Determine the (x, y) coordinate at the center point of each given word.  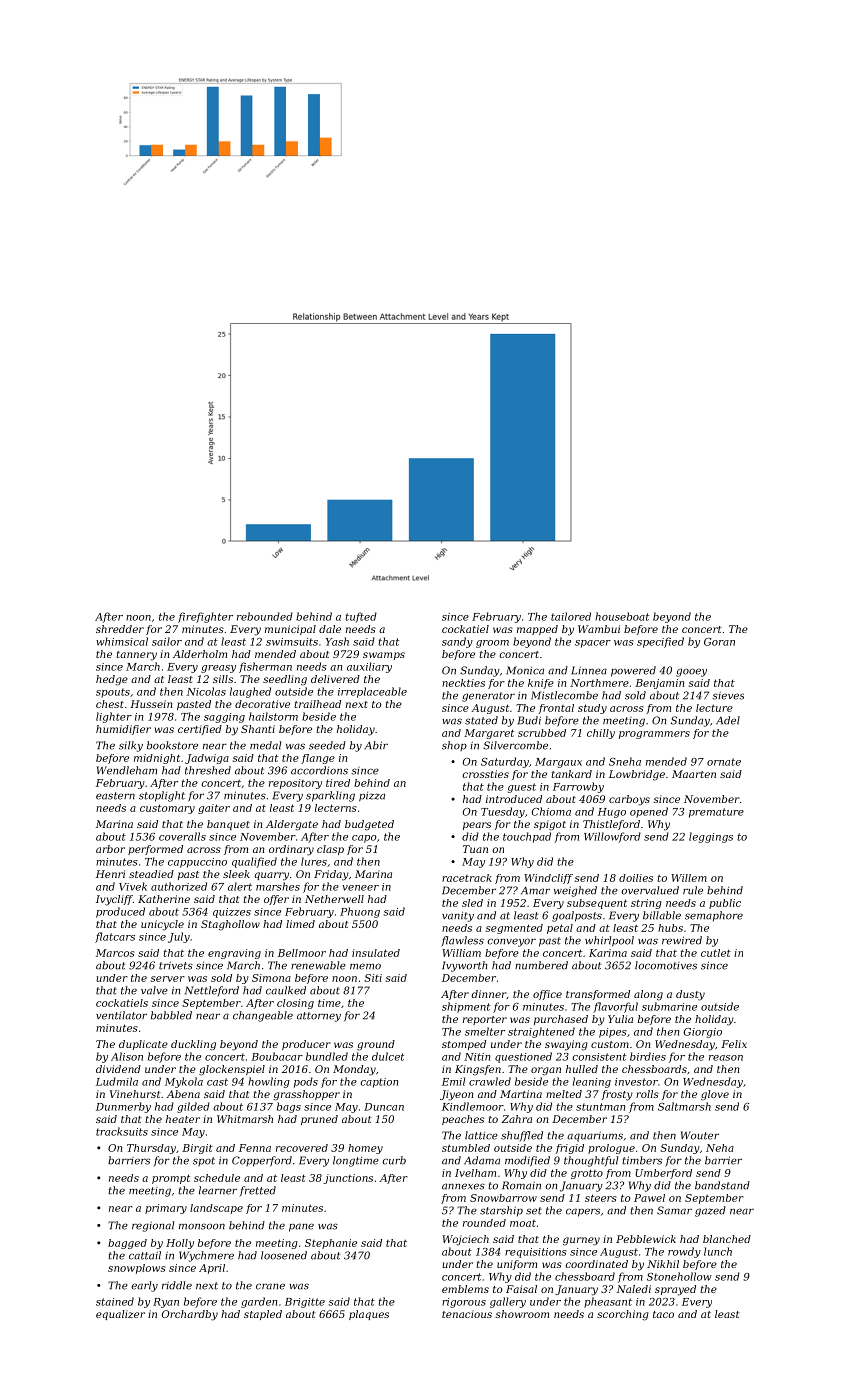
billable (662, 915)
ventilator (121, 1015)
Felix (734, 1044)
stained (115, 1301)
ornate (724, 762)
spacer (593, 644)
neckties (463, 683)
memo (365, 966)
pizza (372, 797)
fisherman (265, 667)
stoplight (162, 796)
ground (376, 1045)
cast (217, 1082)
